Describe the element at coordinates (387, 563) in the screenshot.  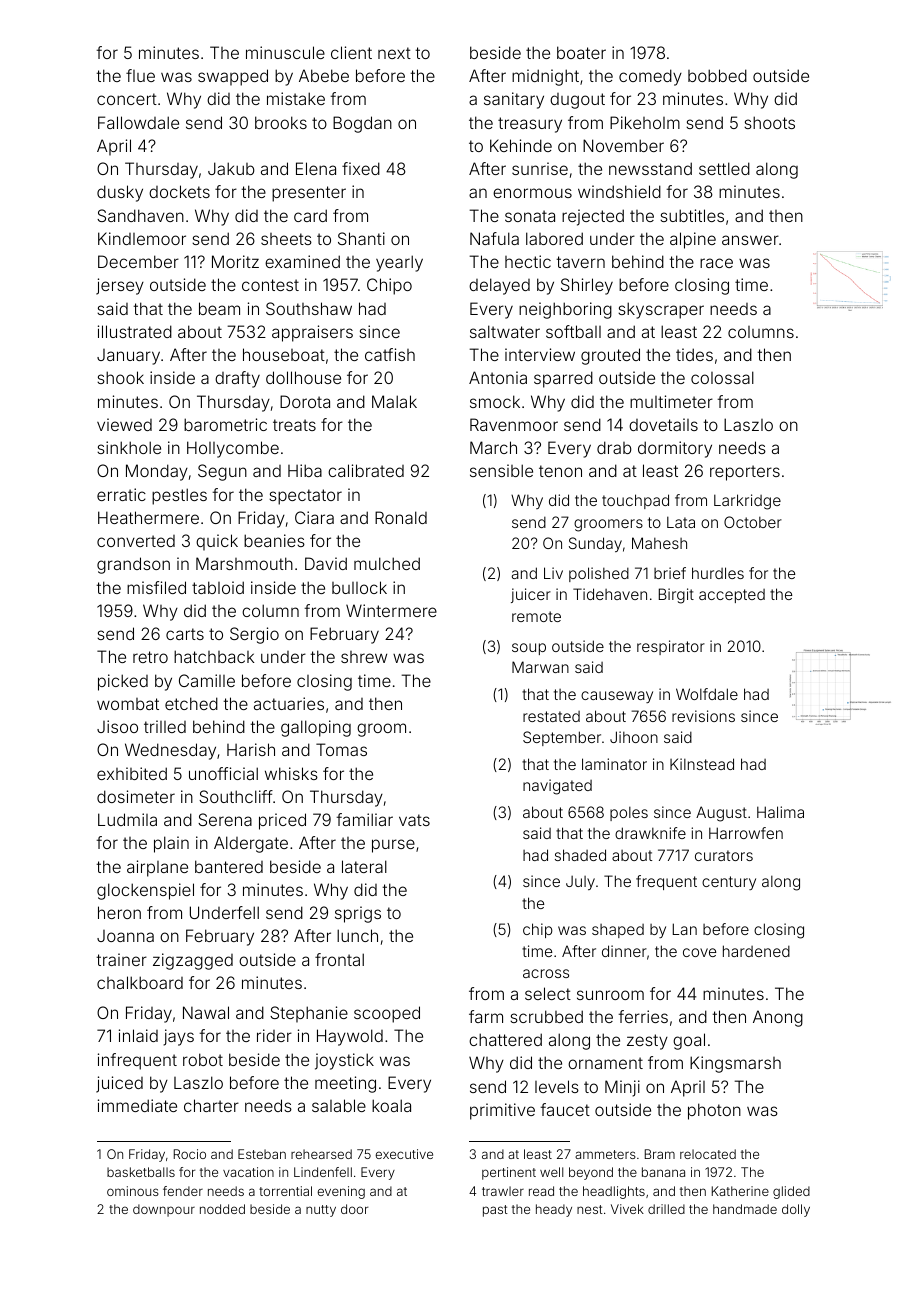
I see `mulched` at that location.
